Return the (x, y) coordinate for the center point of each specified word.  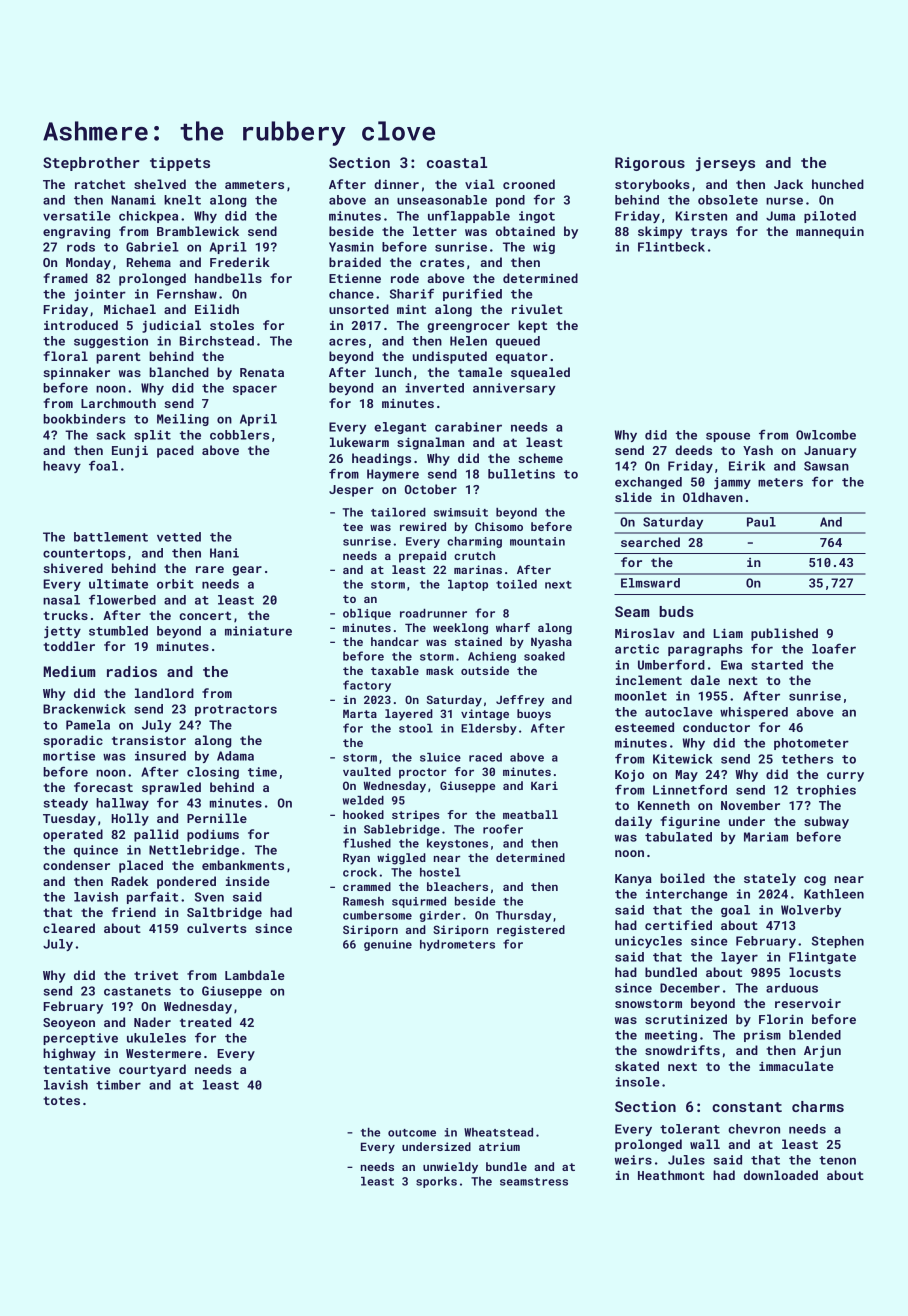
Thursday (523, 916)
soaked (544, 656)
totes (61, 1100)
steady (65, 804)
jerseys (725, 164)
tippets (180, 164)
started (777, 665)
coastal (457, 162)
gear (247, 571)
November (750, 805)
